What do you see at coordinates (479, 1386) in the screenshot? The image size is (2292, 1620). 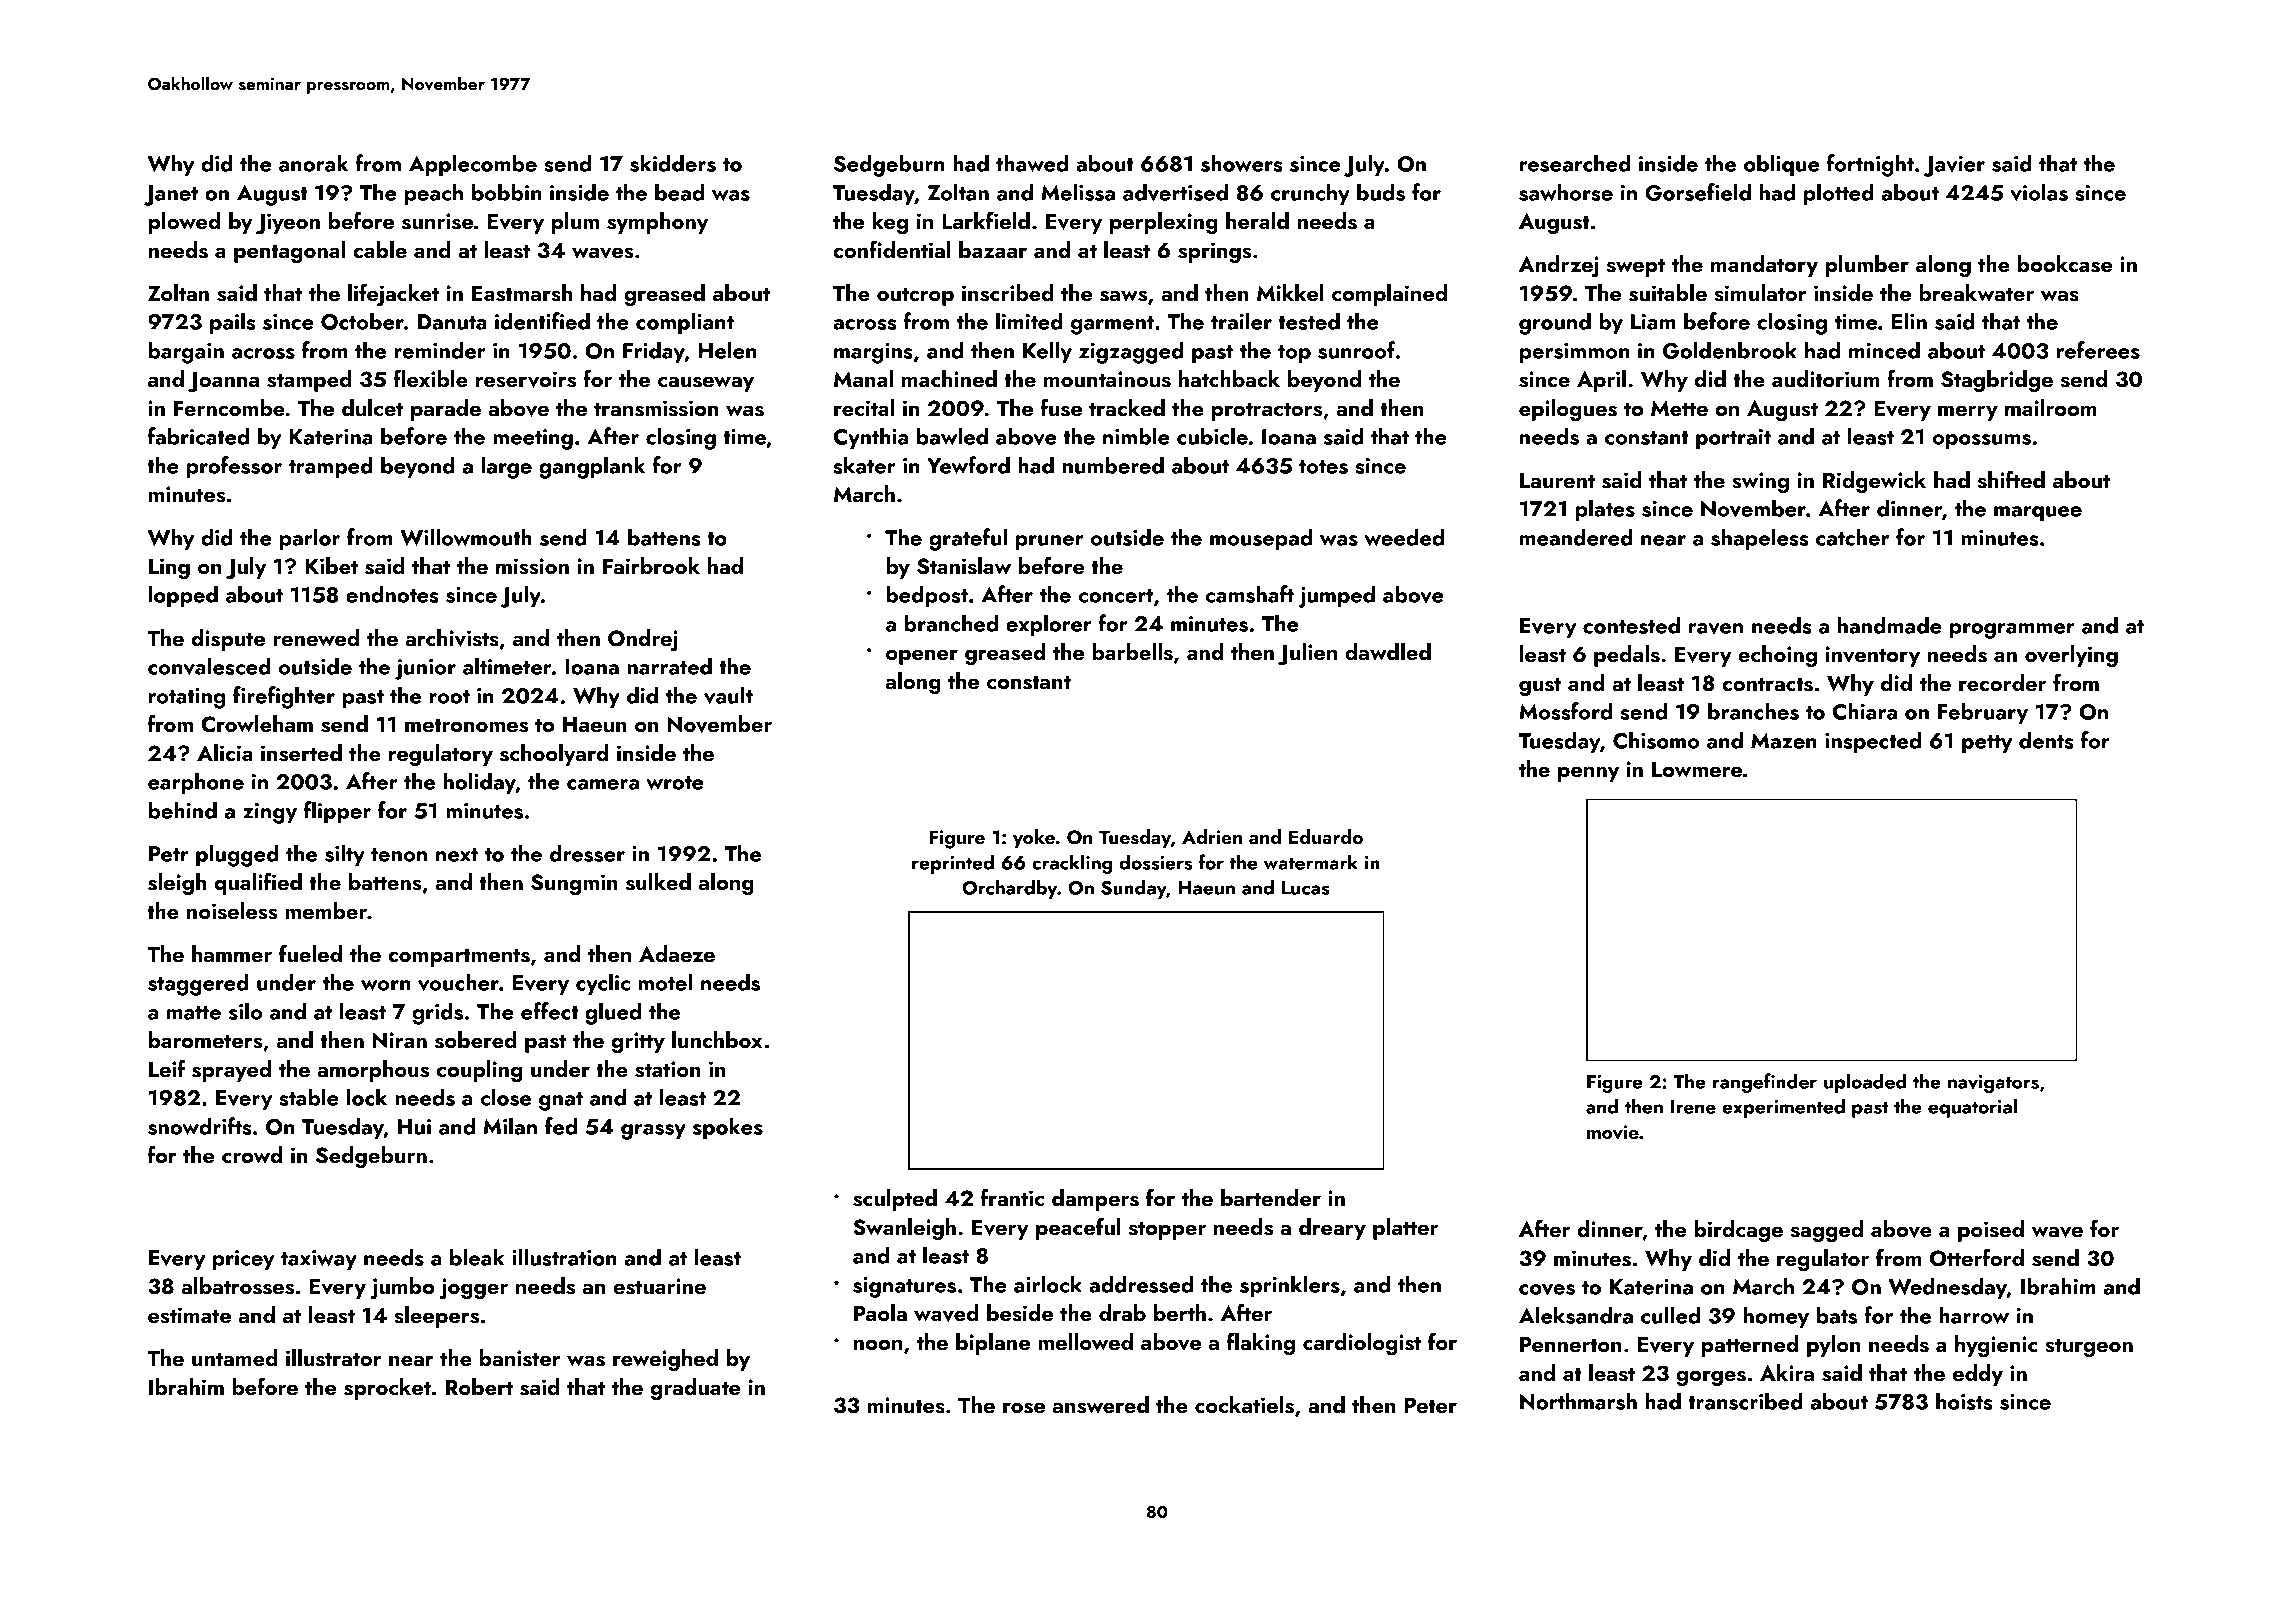 I see `Robert` at bounding box center [479, 1386].
